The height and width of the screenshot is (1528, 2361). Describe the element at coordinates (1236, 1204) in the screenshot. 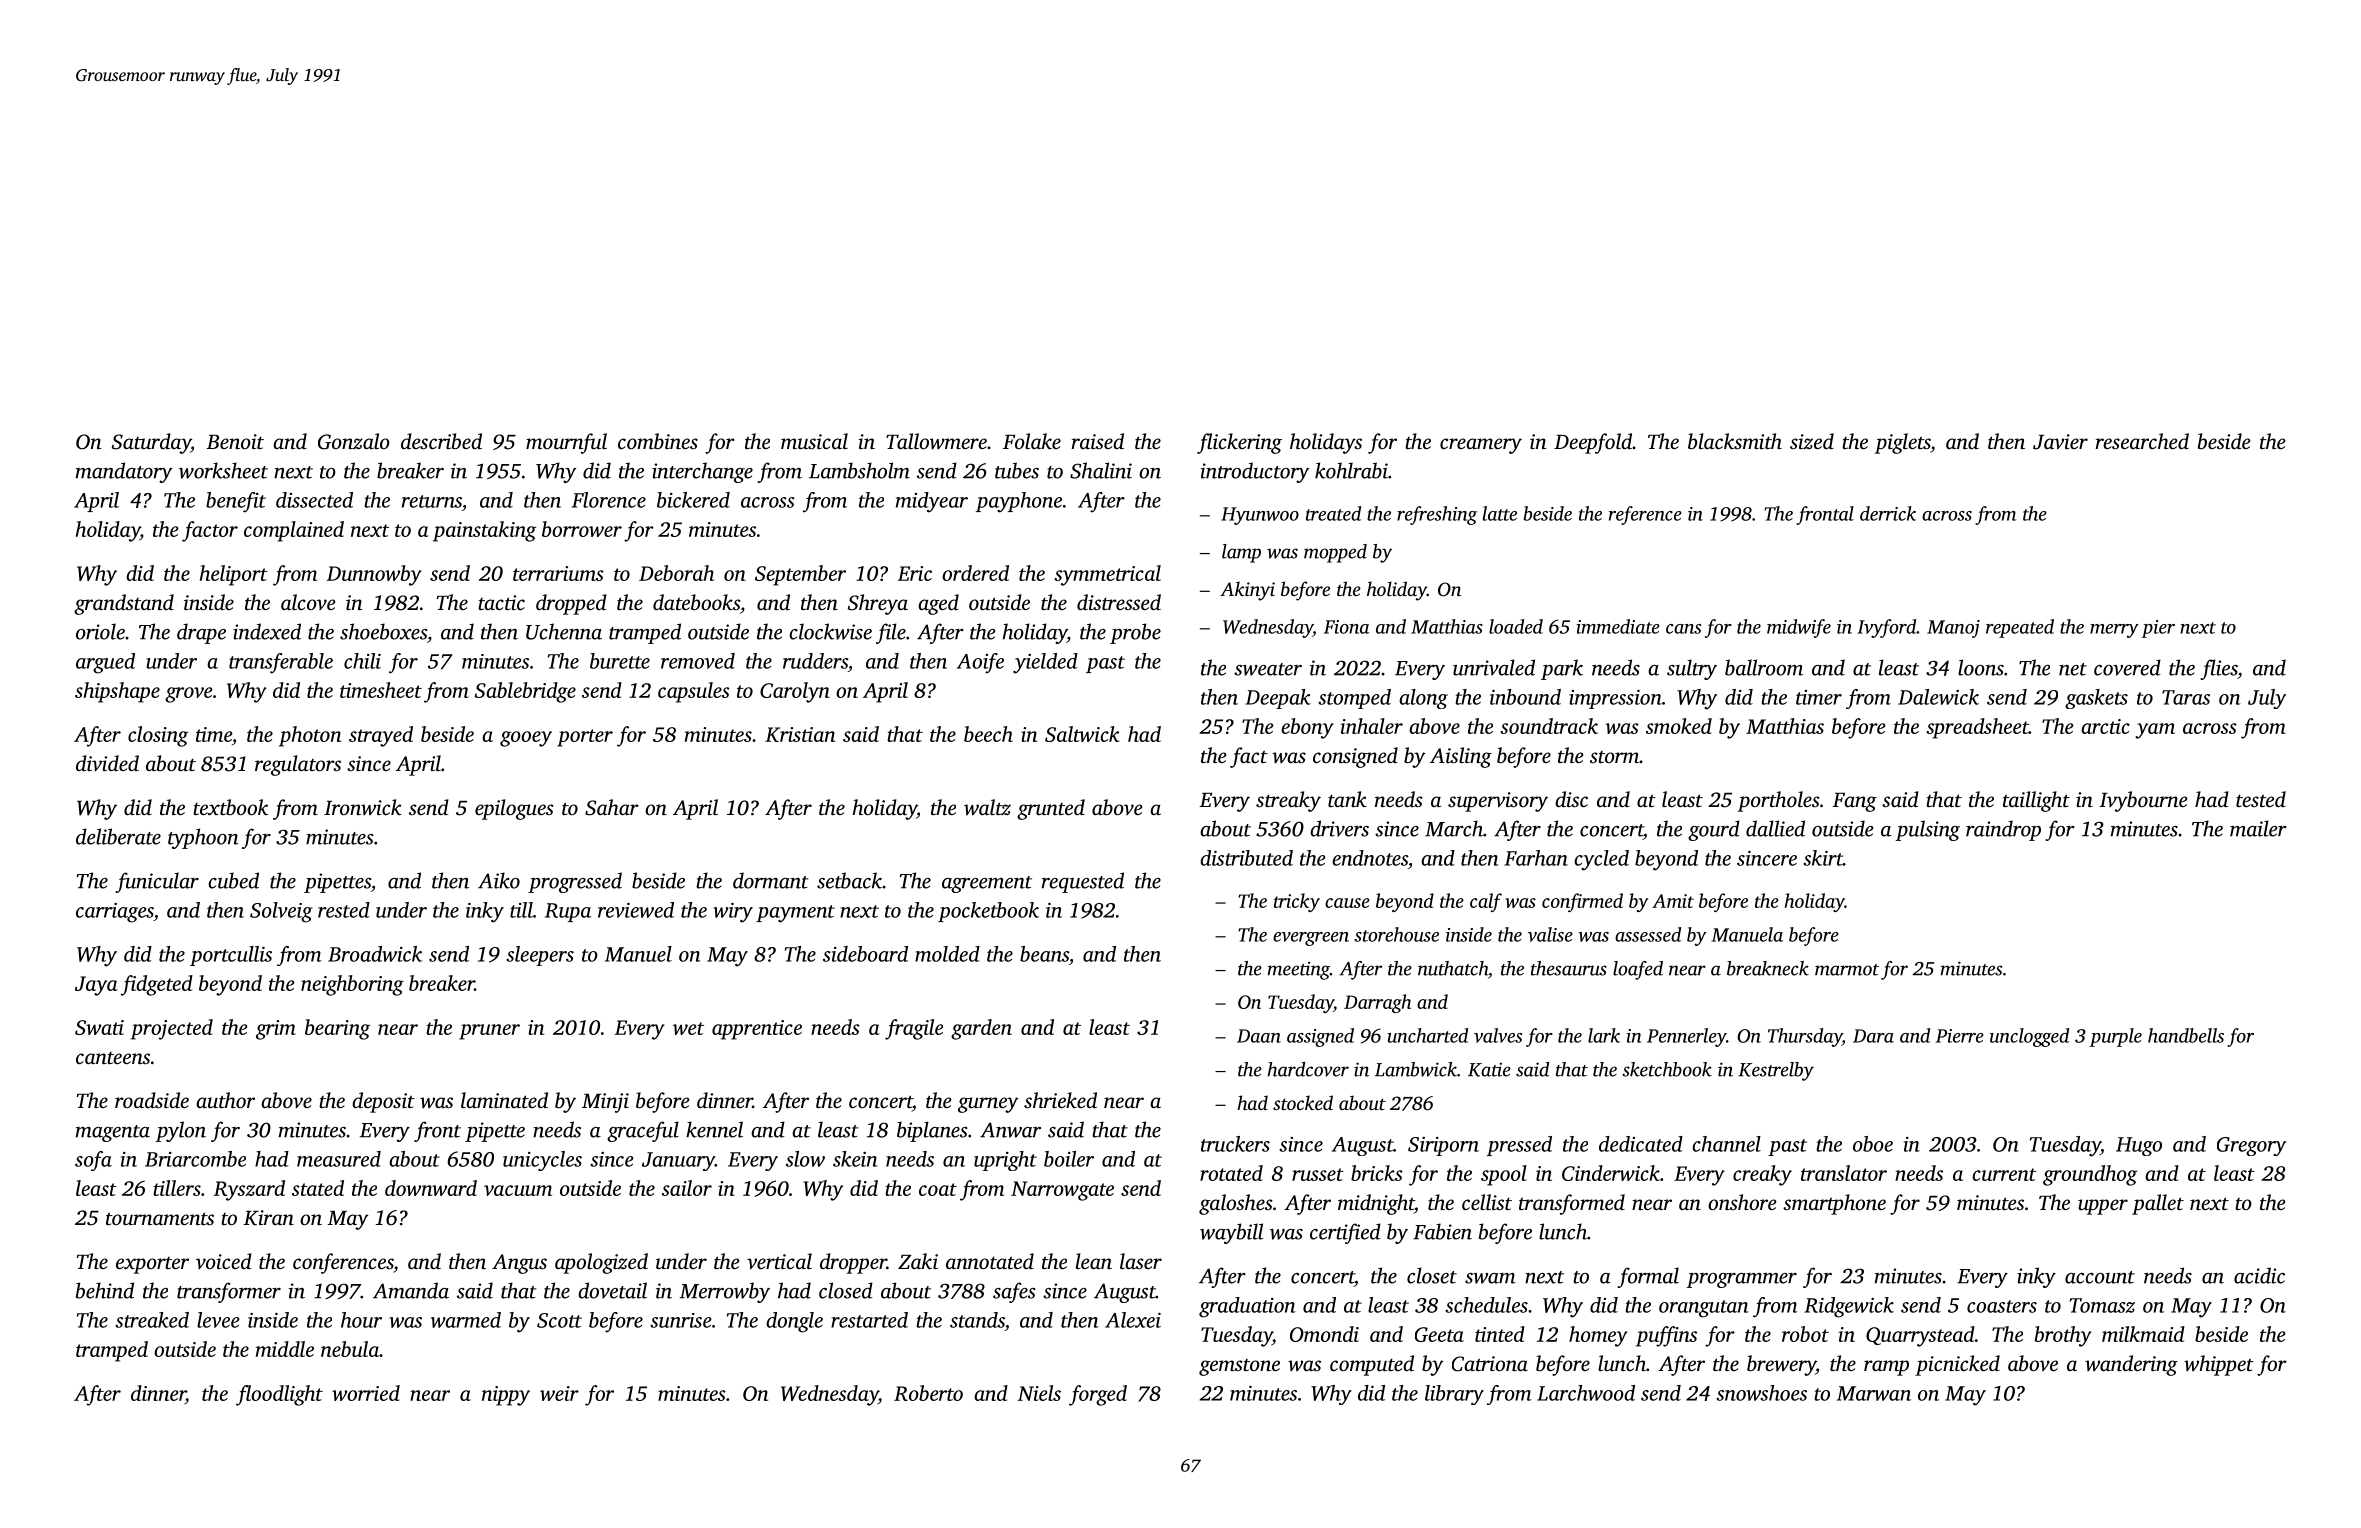

I see `galoshes` at that location.
